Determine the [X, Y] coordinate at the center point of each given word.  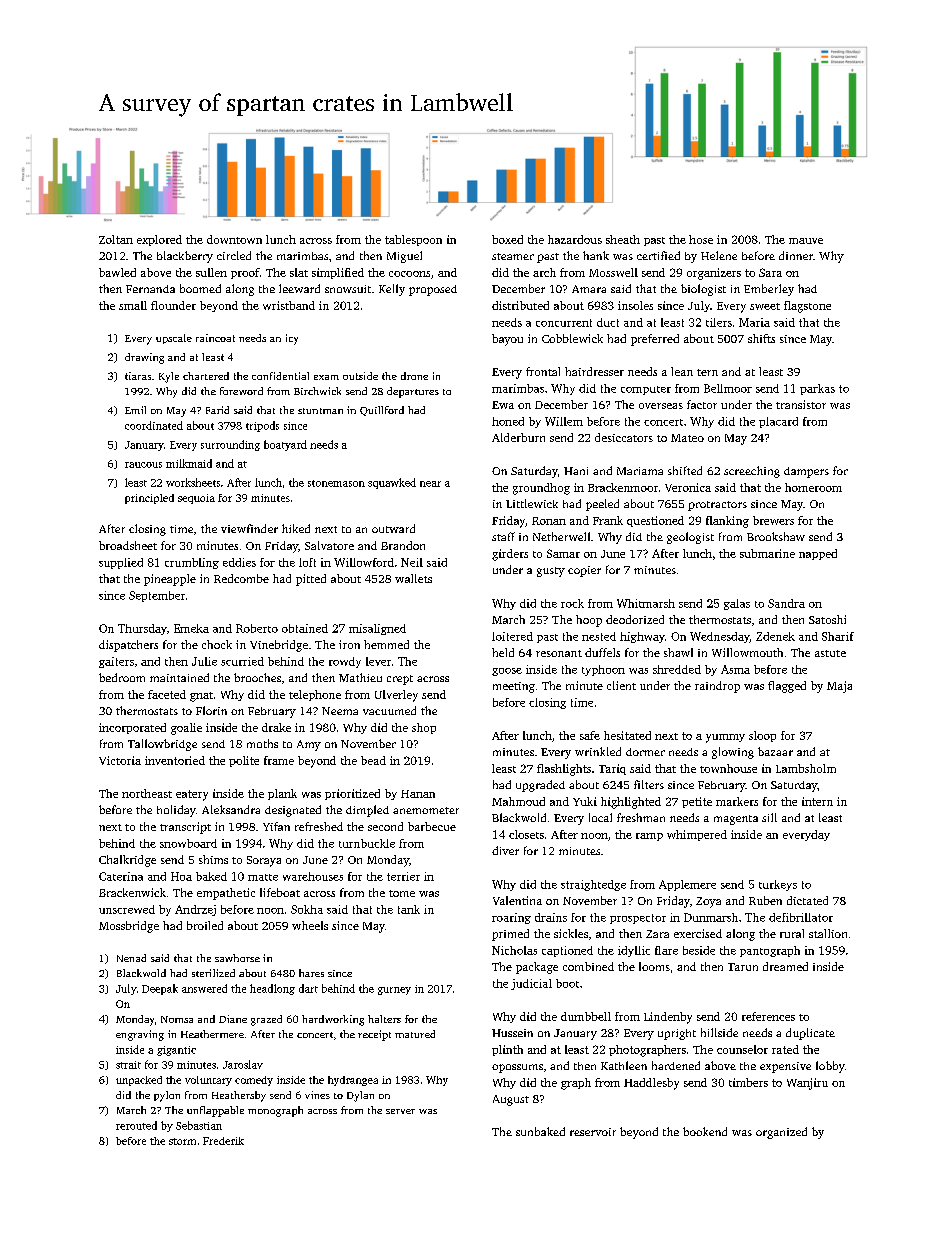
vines [317, 1095]
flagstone [807, 307]
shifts [761, 338]
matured [415, 1034]
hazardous [575, 239]
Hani [576, 471]
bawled [117, 272]
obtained [305, 628]
